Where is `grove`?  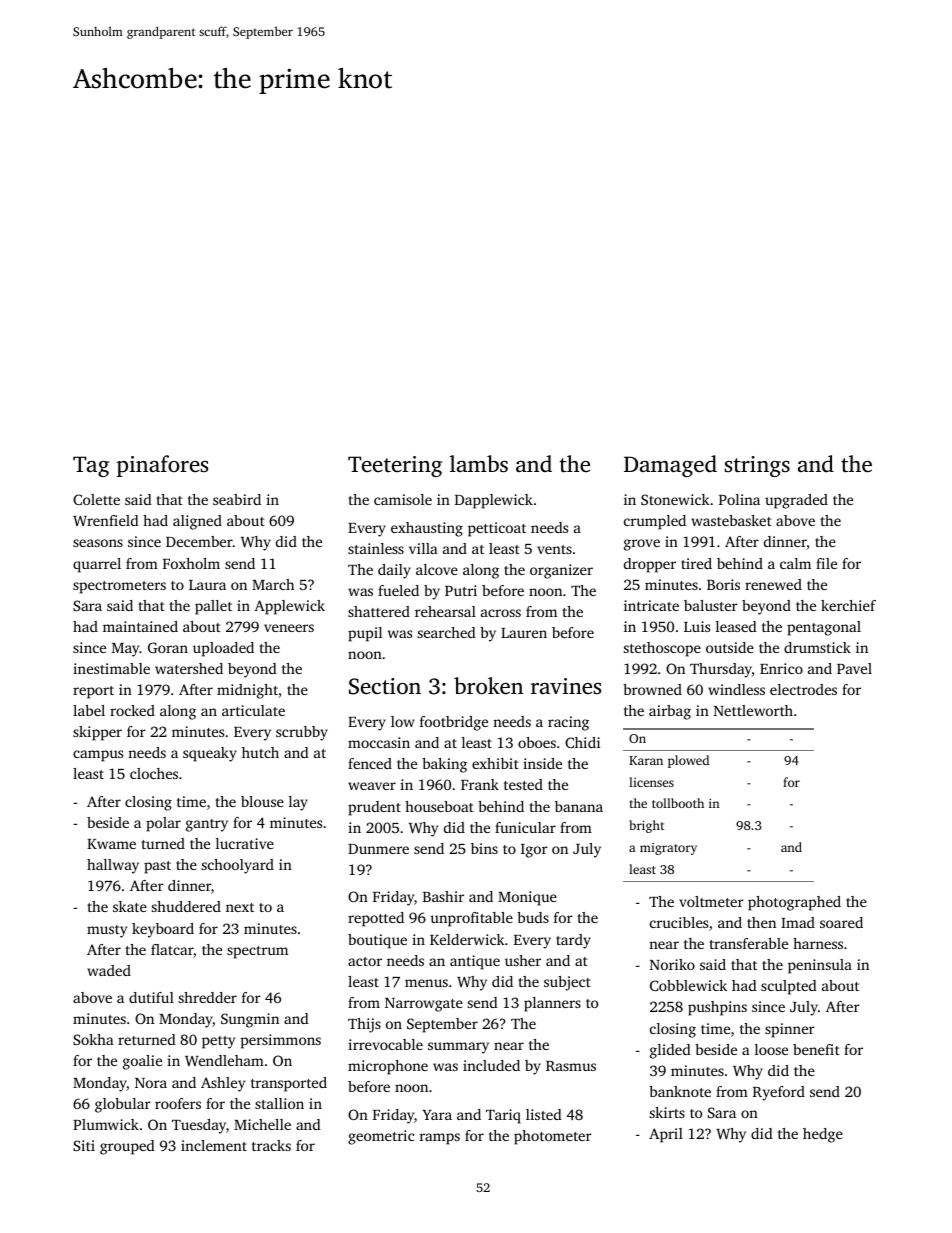
grove is located at coordinates (642, 545).
